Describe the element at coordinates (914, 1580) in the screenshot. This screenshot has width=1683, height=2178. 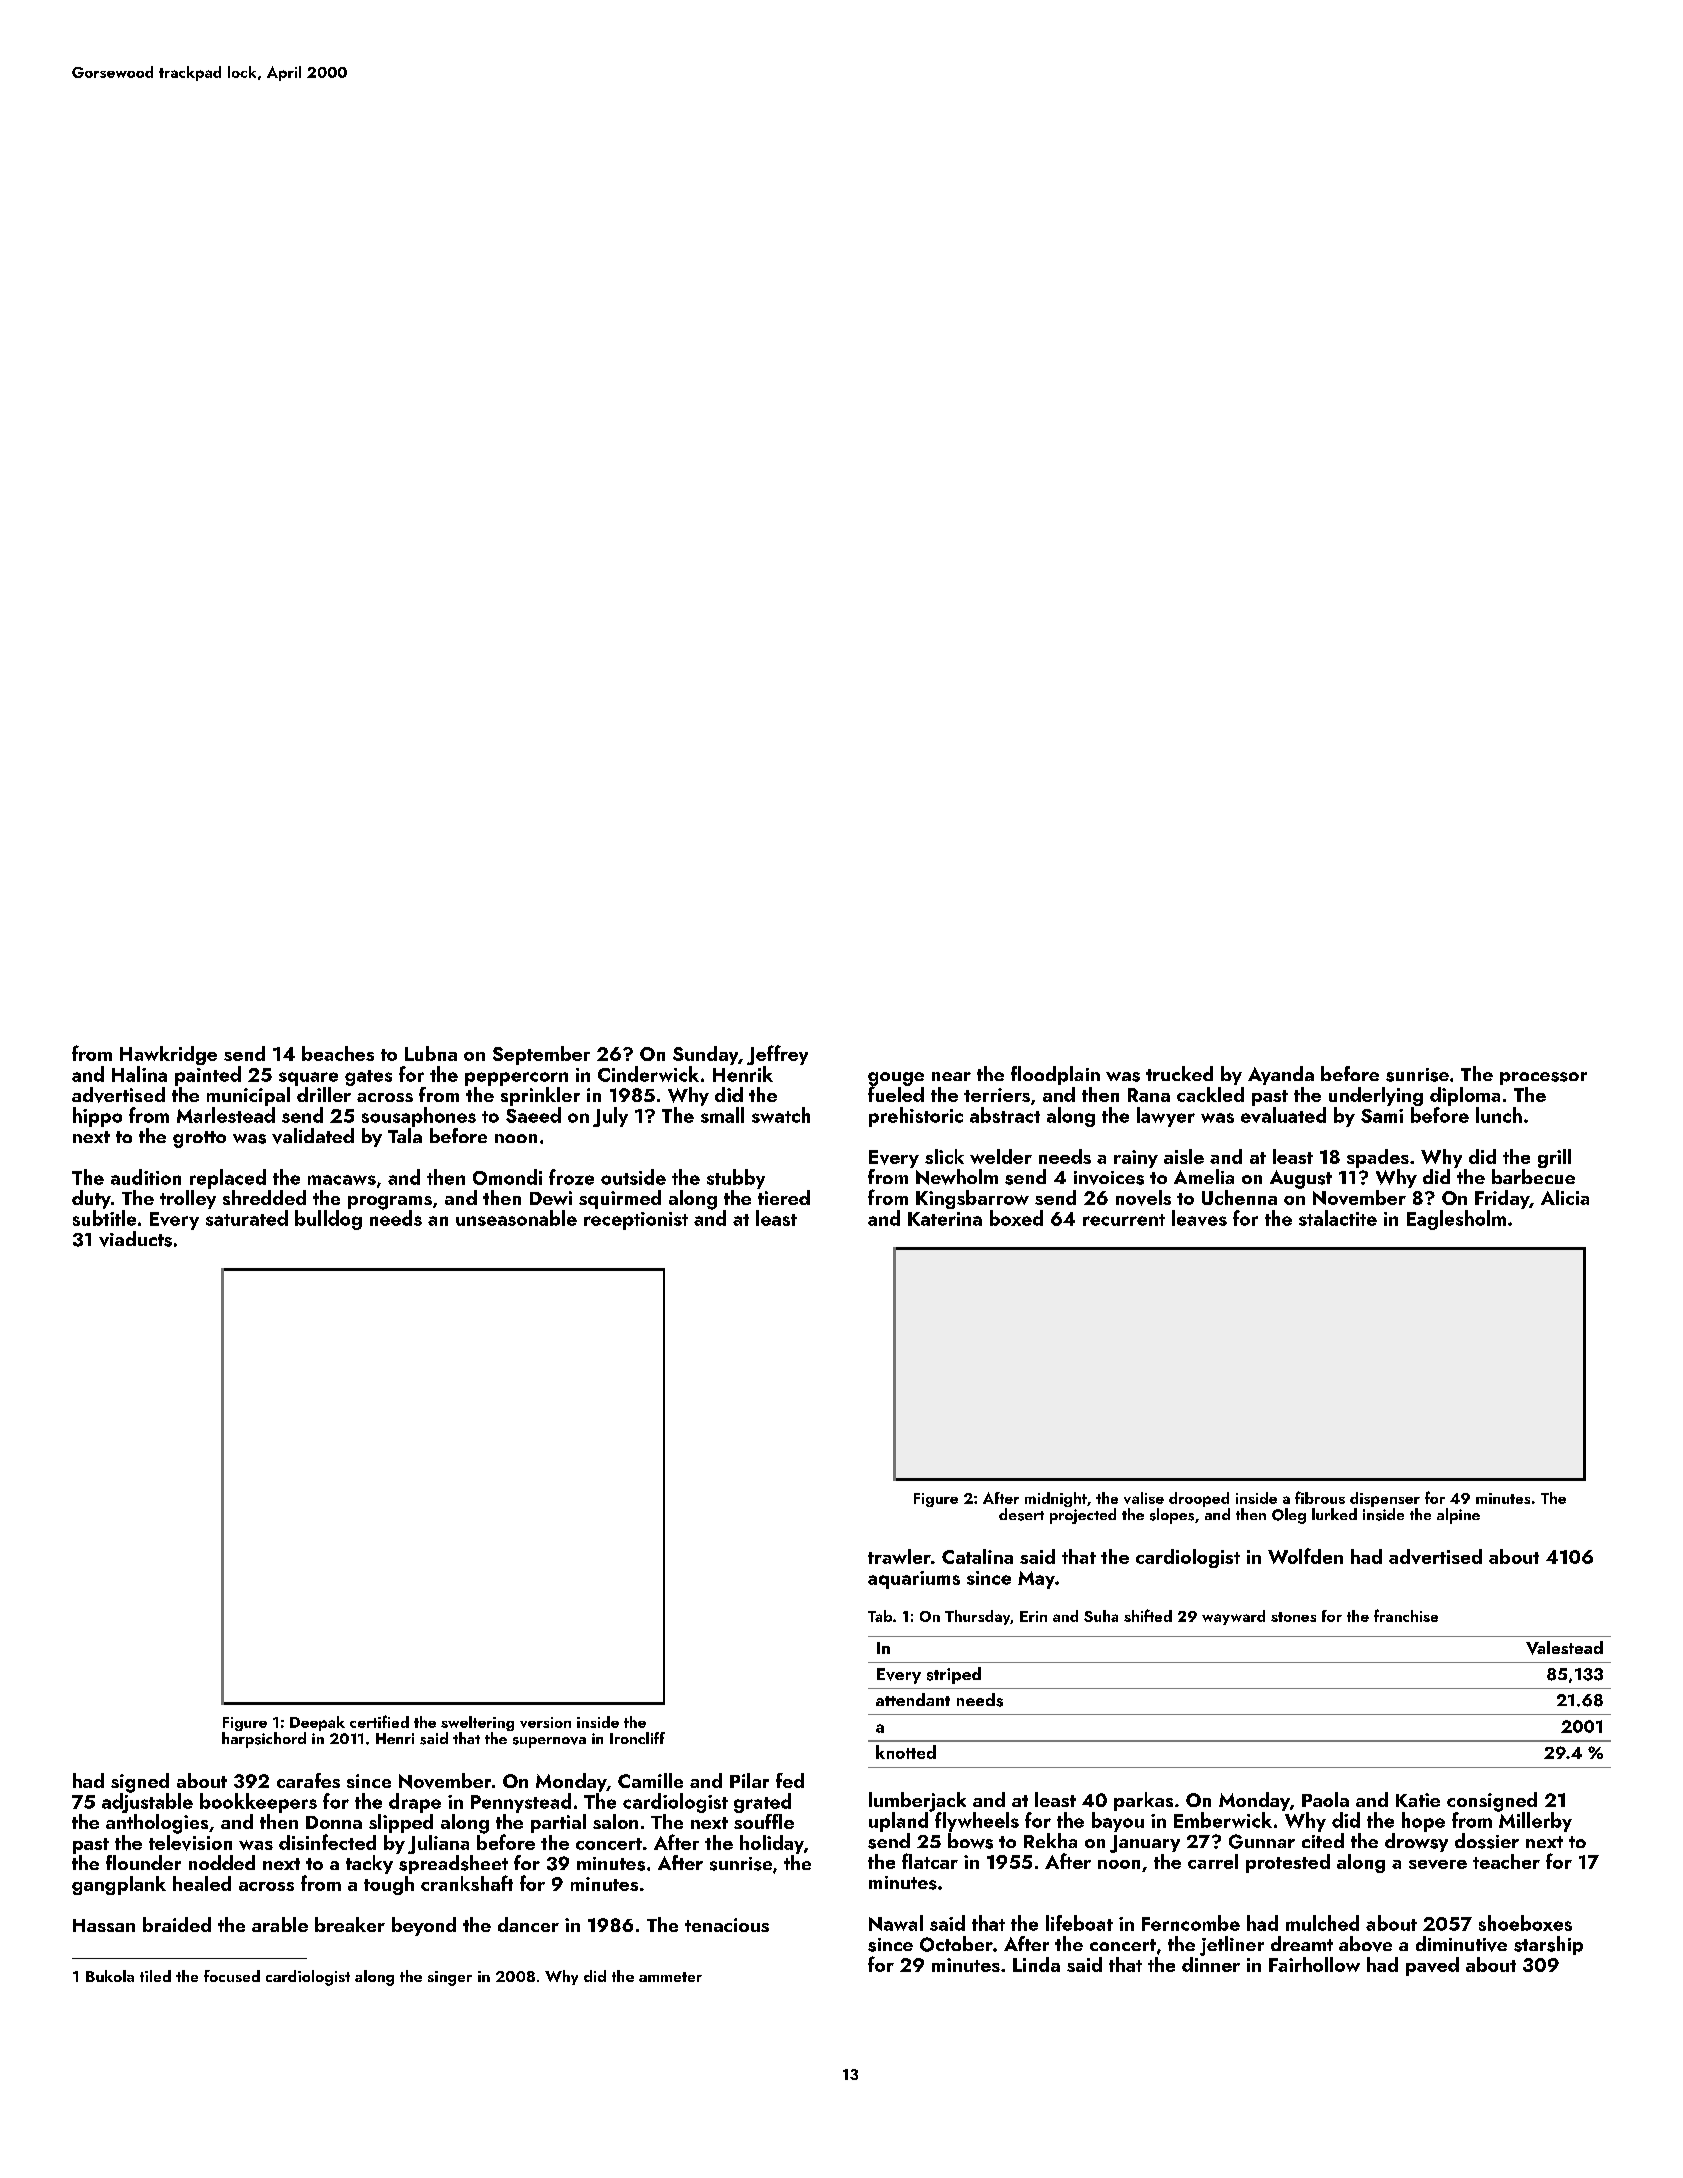
I see `aquariums` at that location.
